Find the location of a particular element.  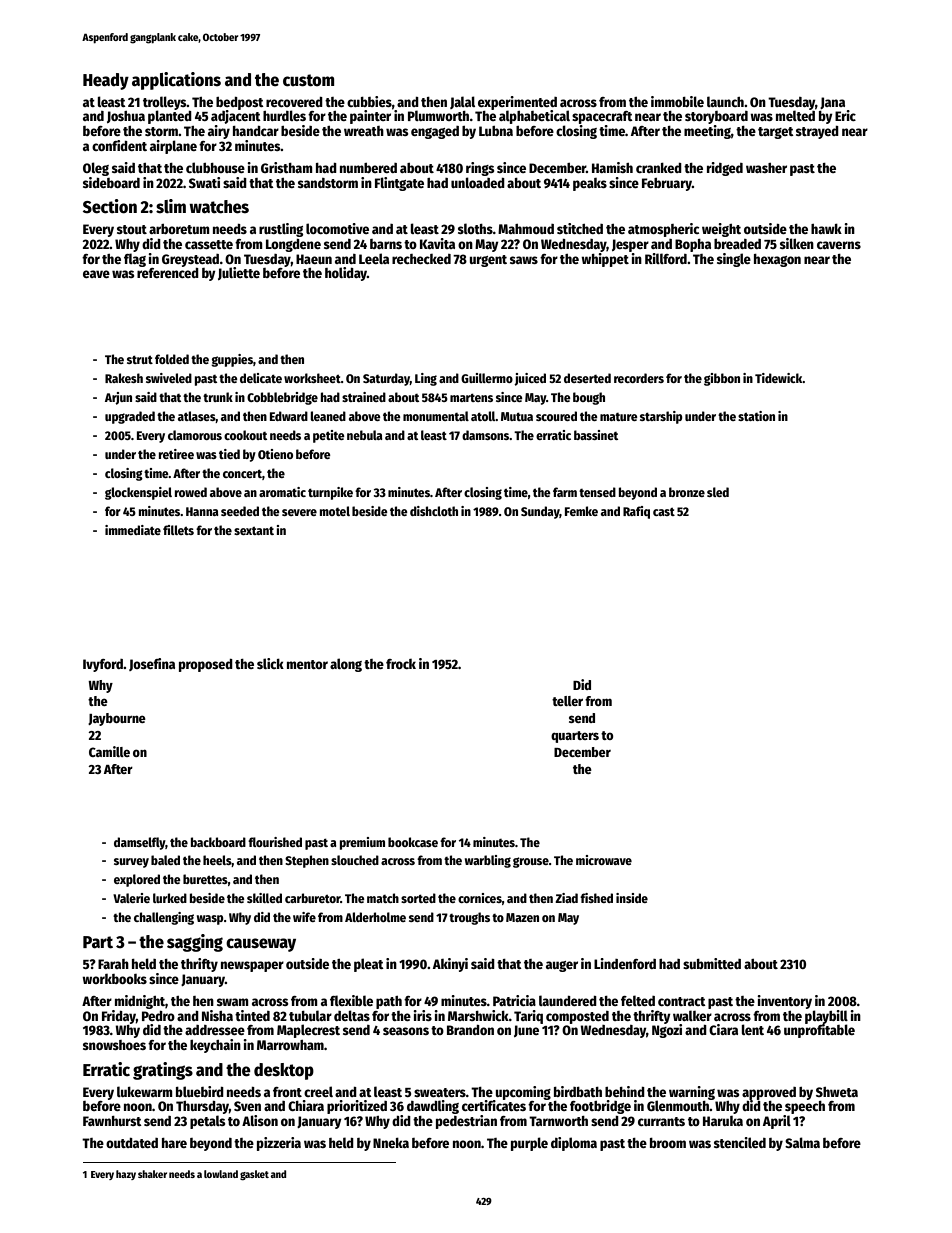

cast is located at coordinates (664, 512).
